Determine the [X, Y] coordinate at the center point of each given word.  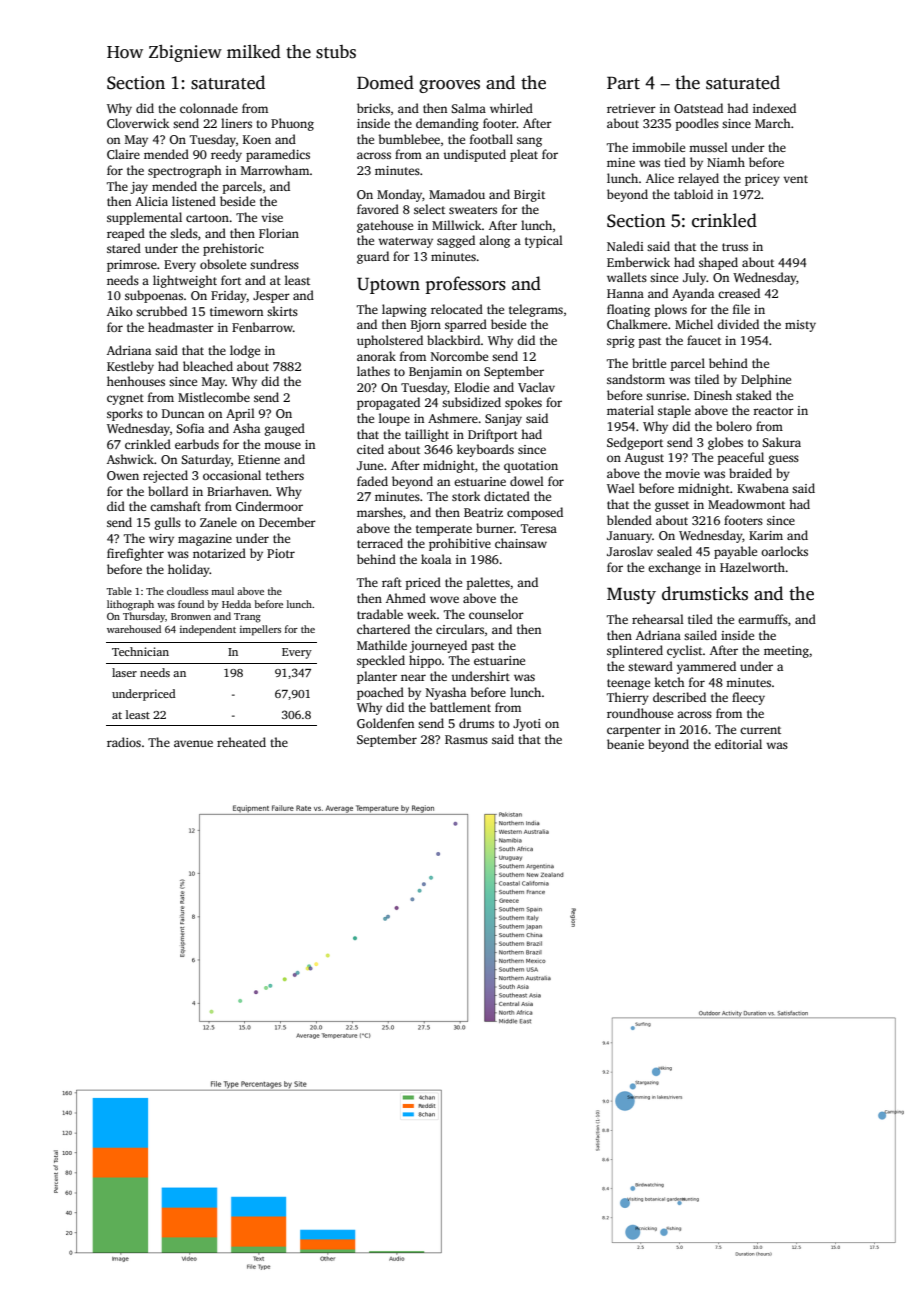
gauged [285, 429]
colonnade [209, 108]
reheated [241, 742]
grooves [449, 86]
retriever [631, 108]
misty [800, 326]
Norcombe [459, 356]
